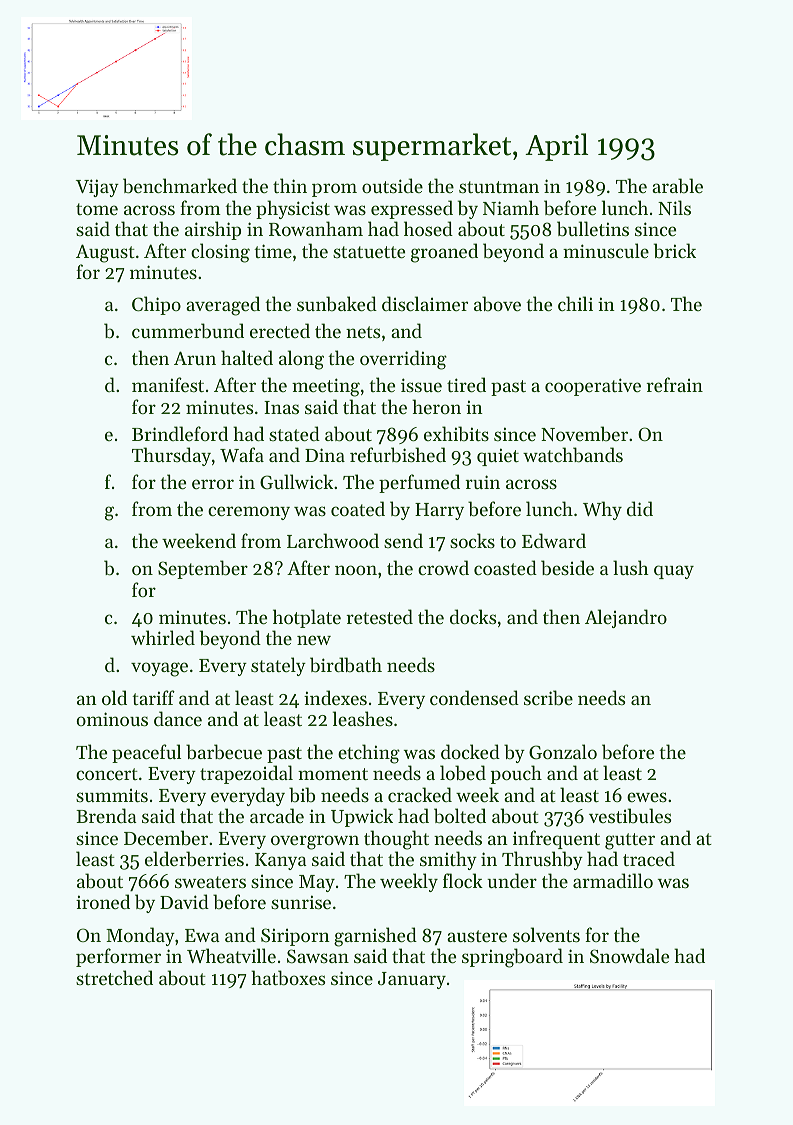 The width and height of the image is (793, 1125). I want to click on manifest, so click(168, 384).
